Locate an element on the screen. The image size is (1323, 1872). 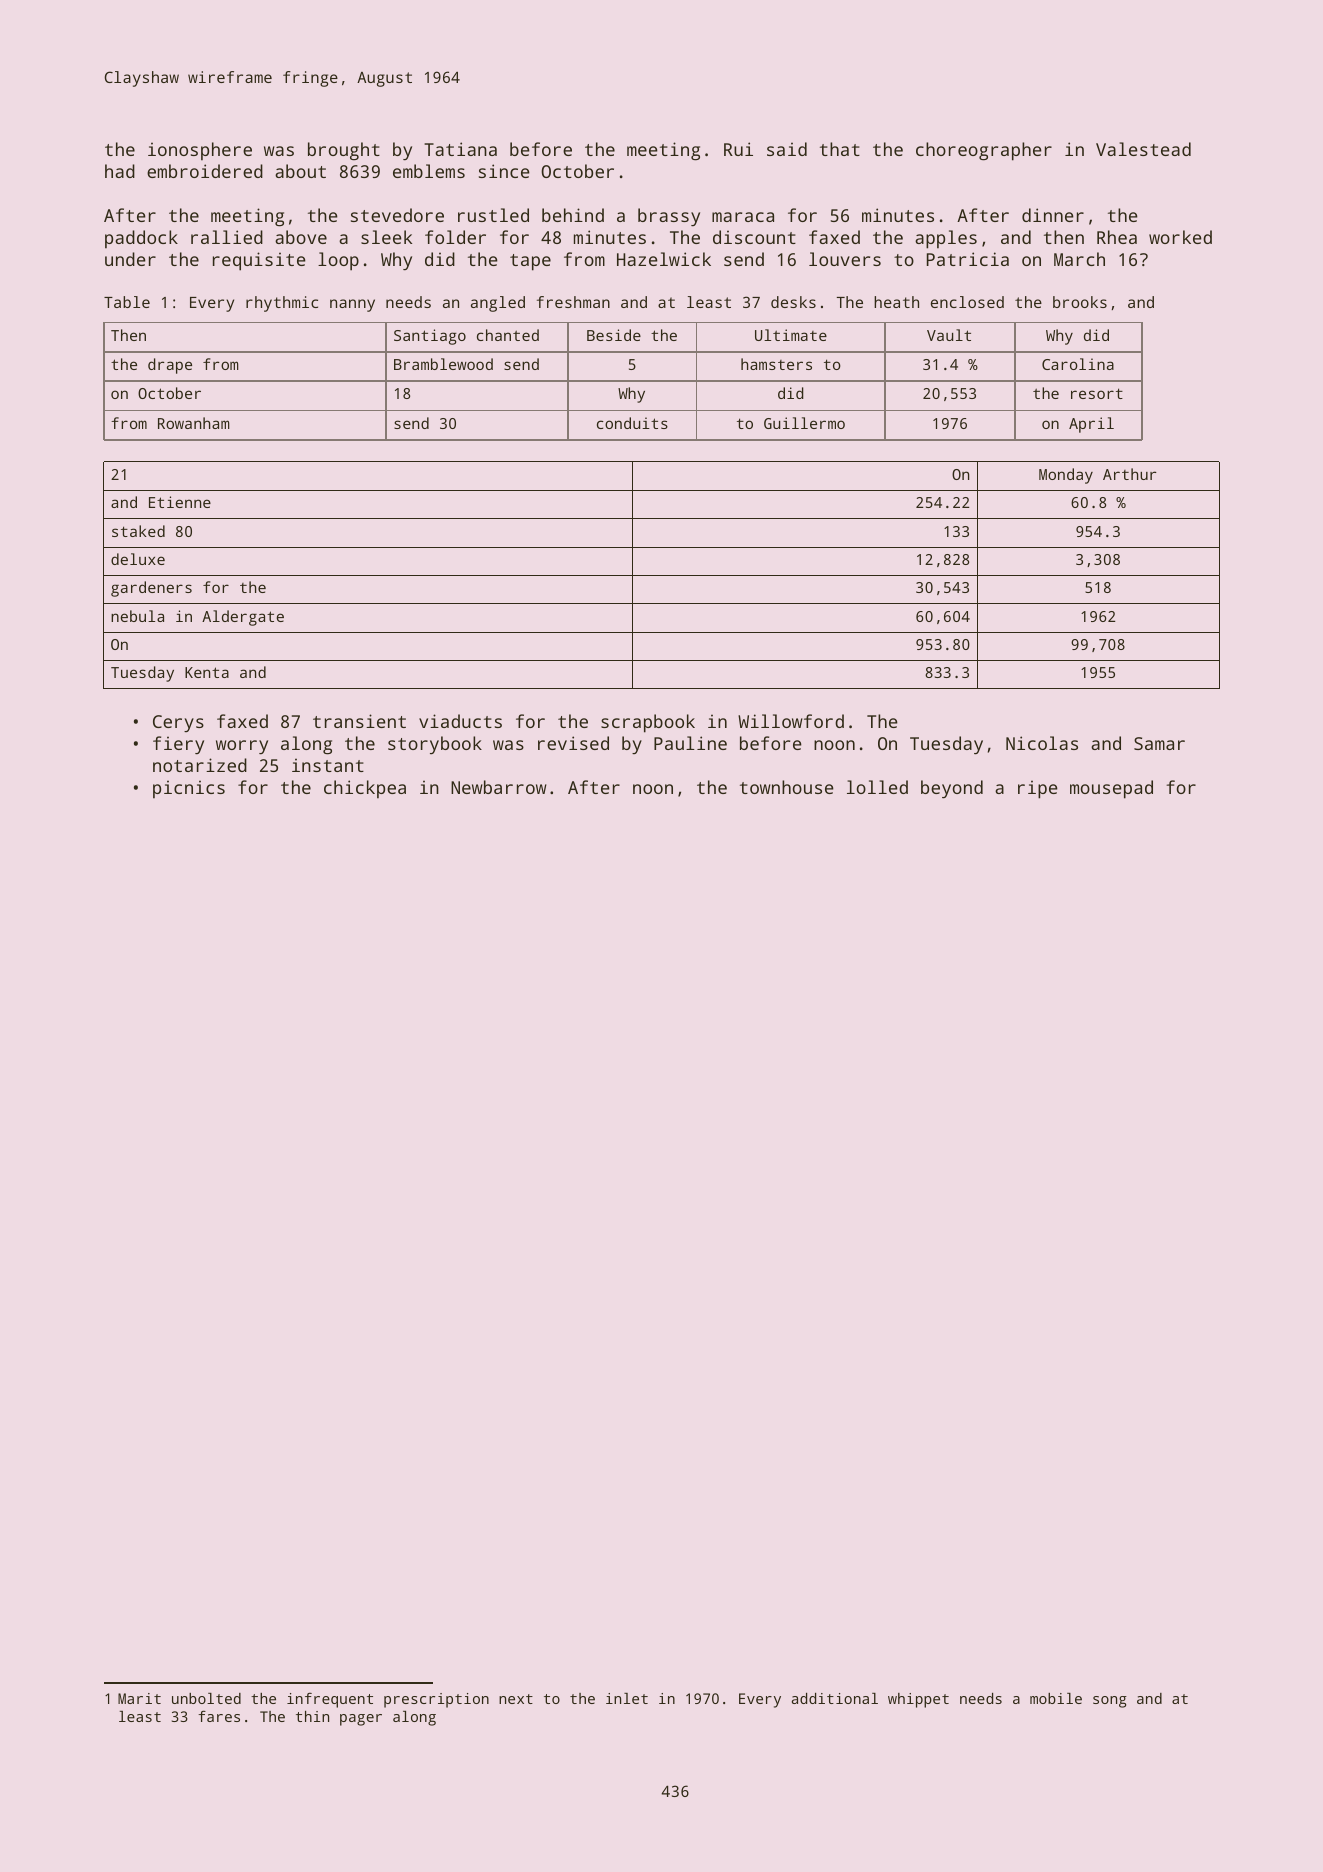
Valestead is located at coordinates (1143, 149).
